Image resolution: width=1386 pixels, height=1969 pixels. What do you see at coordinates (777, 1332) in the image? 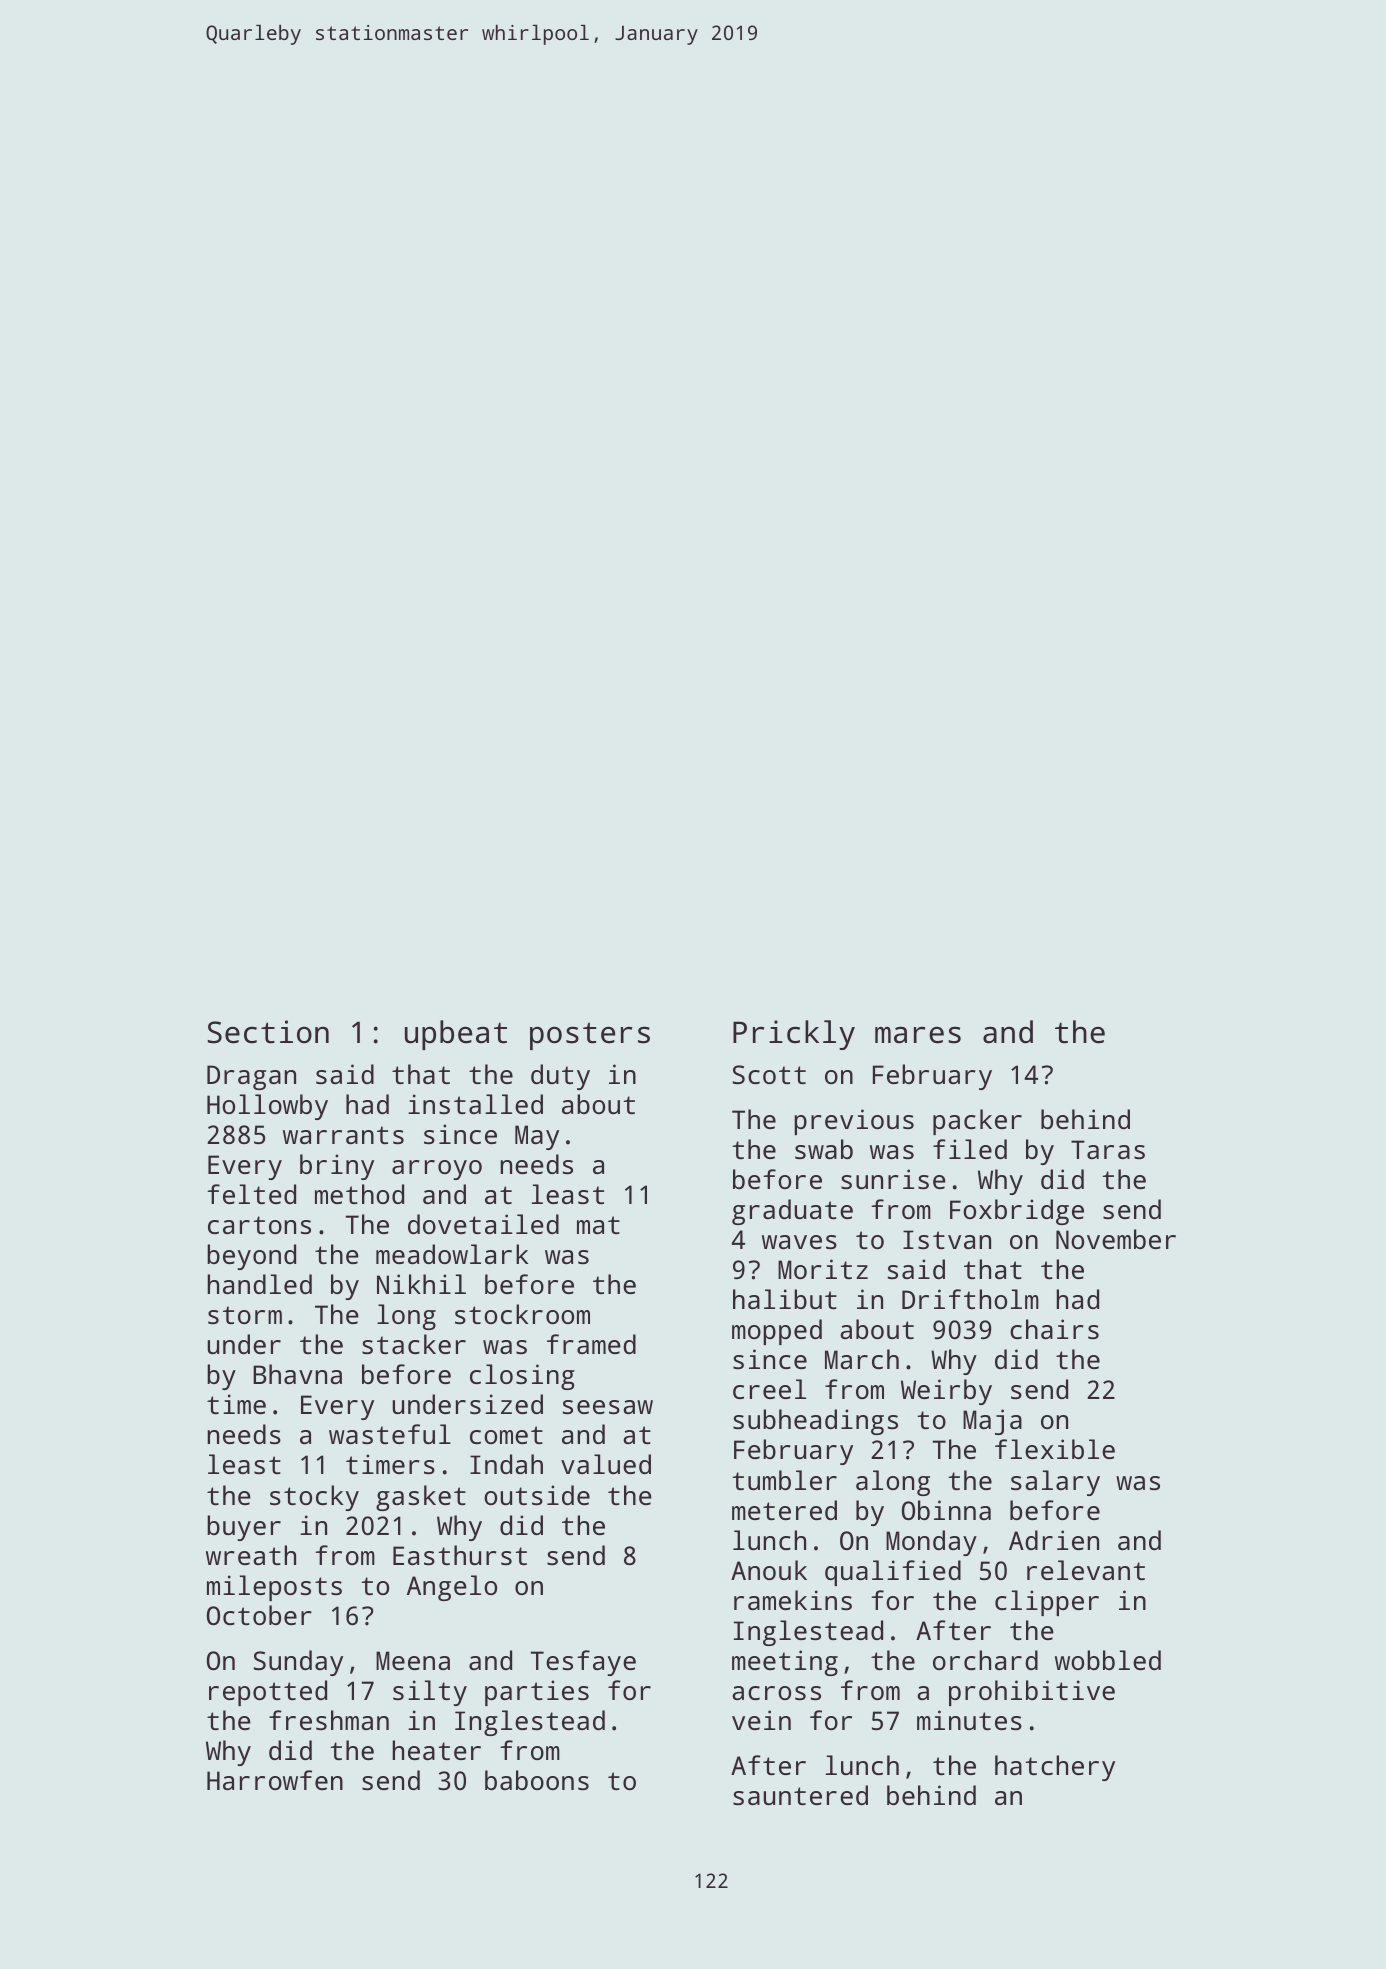
I see `mopped` at bounding box center [777, 1332].
